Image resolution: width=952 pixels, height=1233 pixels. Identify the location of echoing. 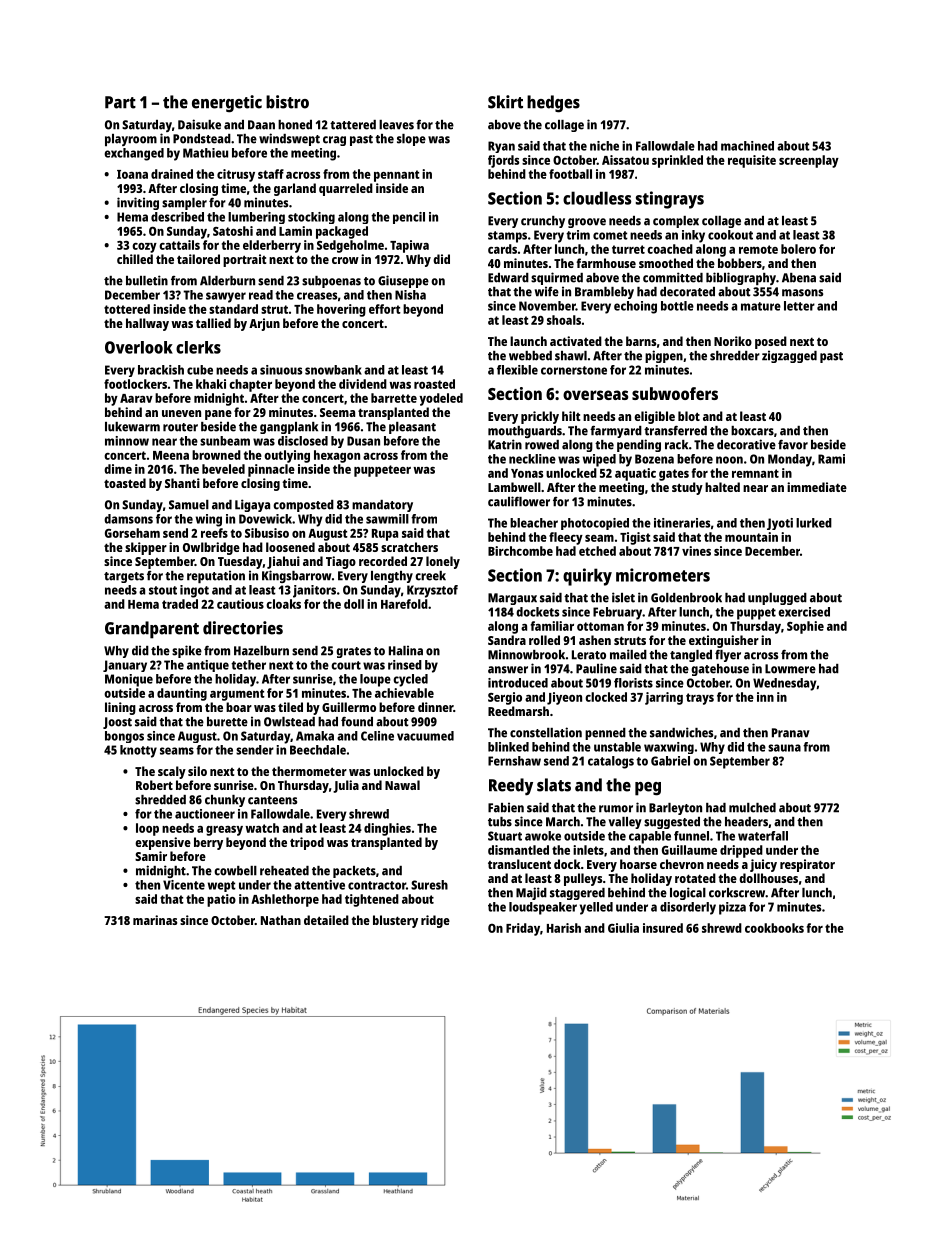
(635, 307).
